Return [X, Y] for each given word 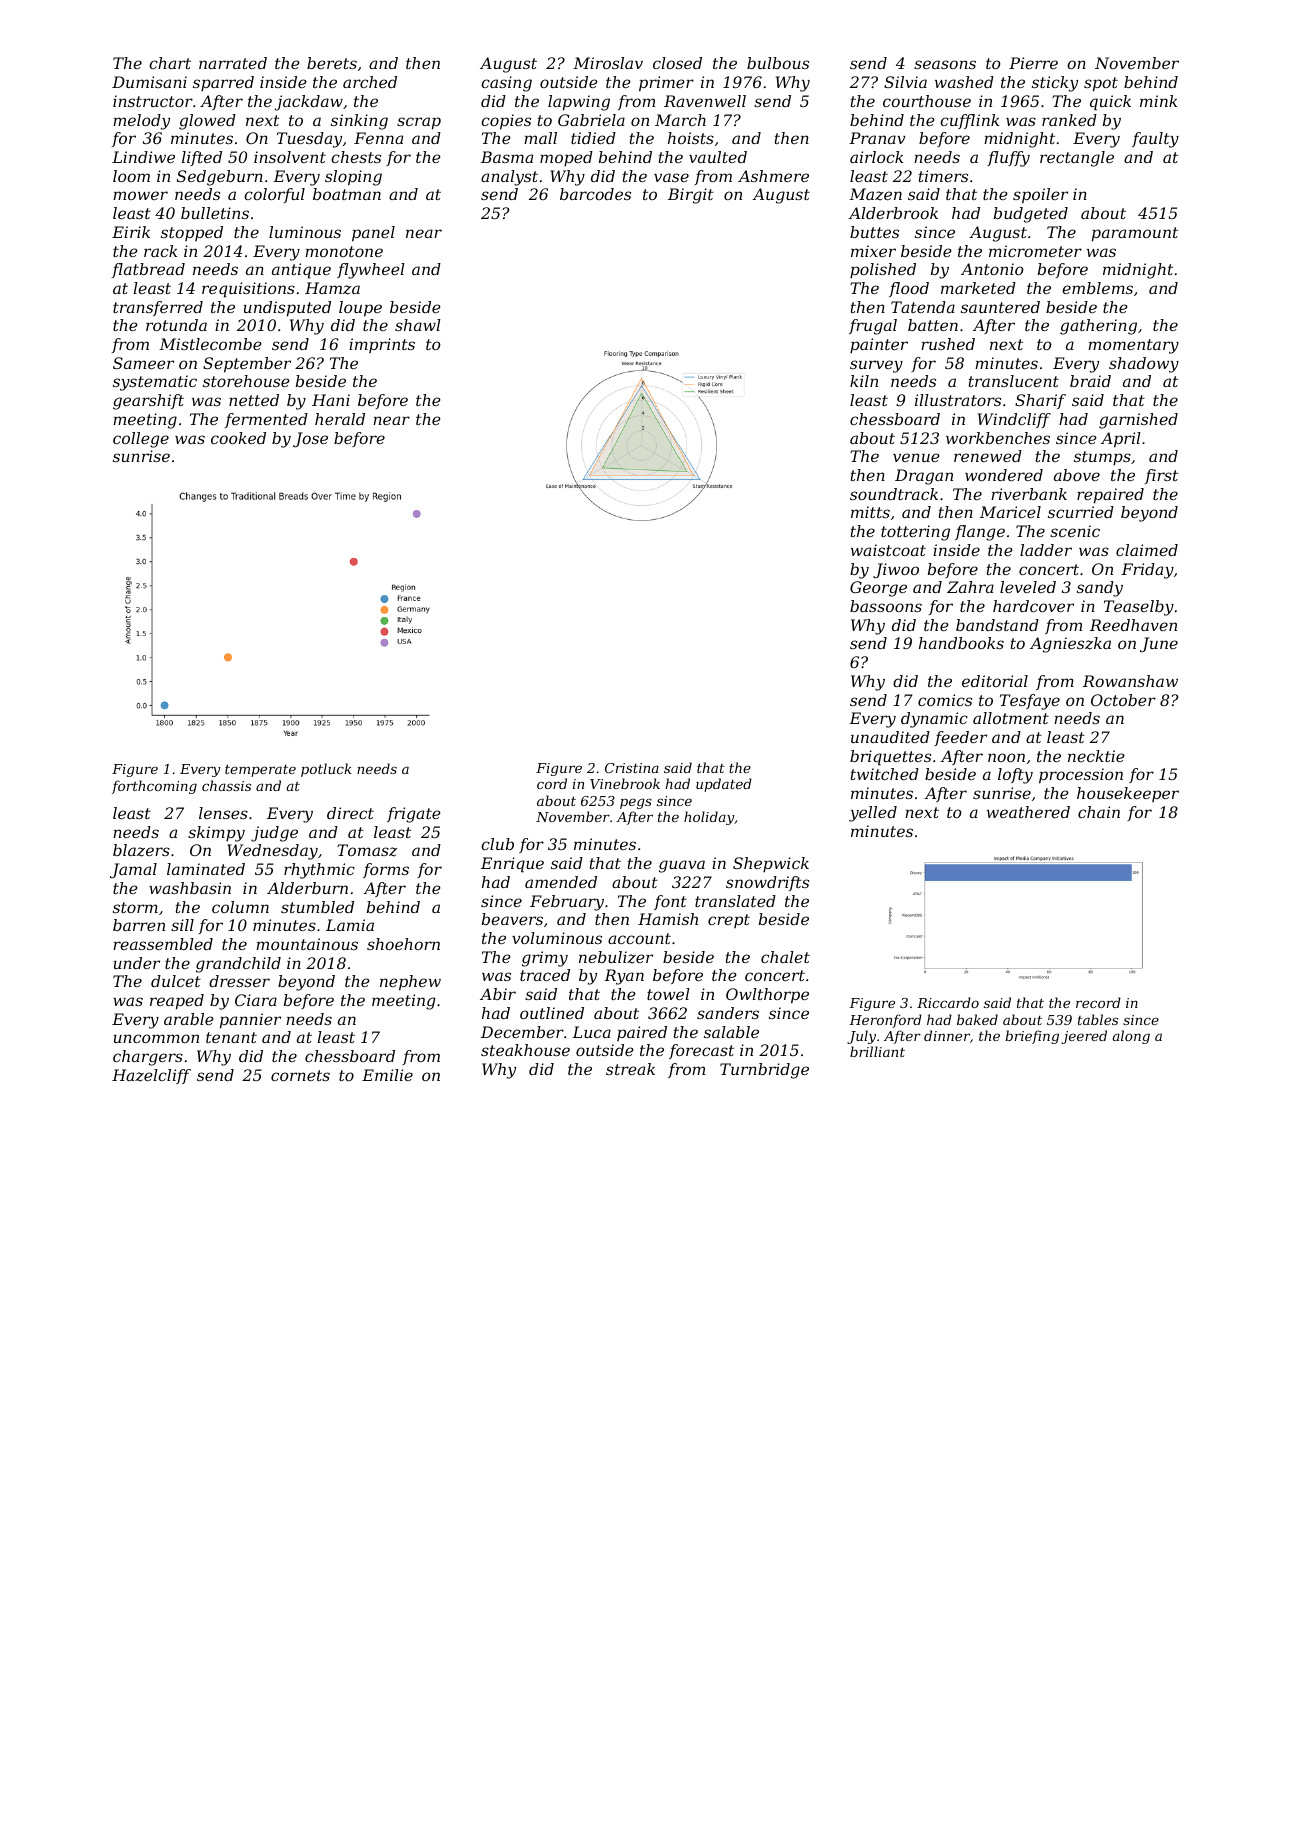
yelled [873, 814]
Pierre [1033, 63]
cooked [238, 438]
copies [506, 122]
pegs [636, 803]
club [497, 844]
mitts [870, 512]
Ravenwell [705, 101]
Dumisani [149, 82]
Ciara [256, 1000]
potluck [326, 770]
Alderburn [307, 888]
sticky [1055, 84]
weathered [1028, 812]
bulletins [215, 213]
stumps [1102, 458]
